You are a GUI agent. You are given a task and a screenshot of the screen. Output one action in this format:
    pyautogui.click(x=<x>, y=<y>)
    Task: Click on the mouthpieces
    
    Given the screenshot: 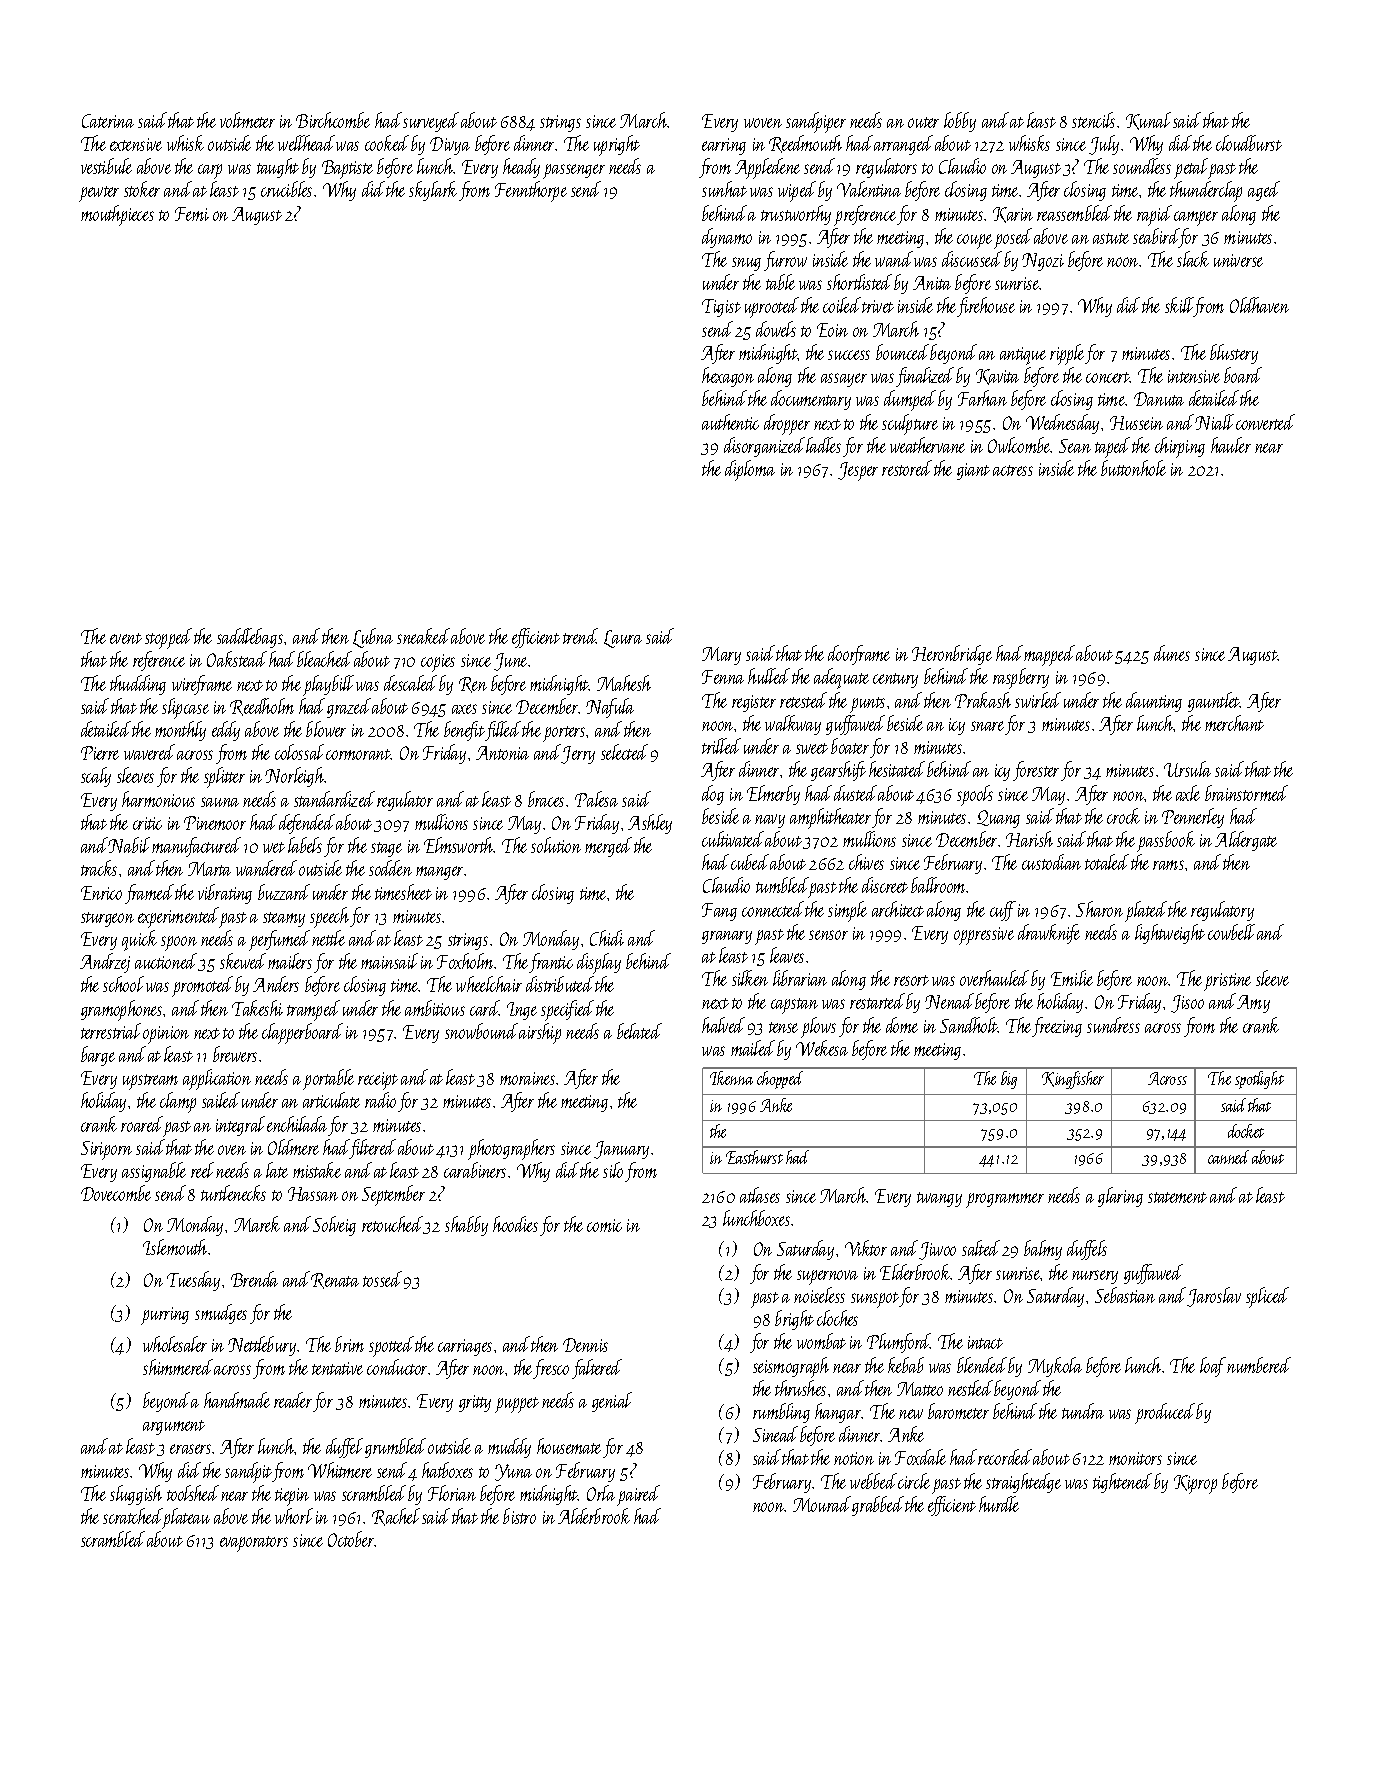 What is the action you would take?
    pyautogui.click(x=117, y=215)
